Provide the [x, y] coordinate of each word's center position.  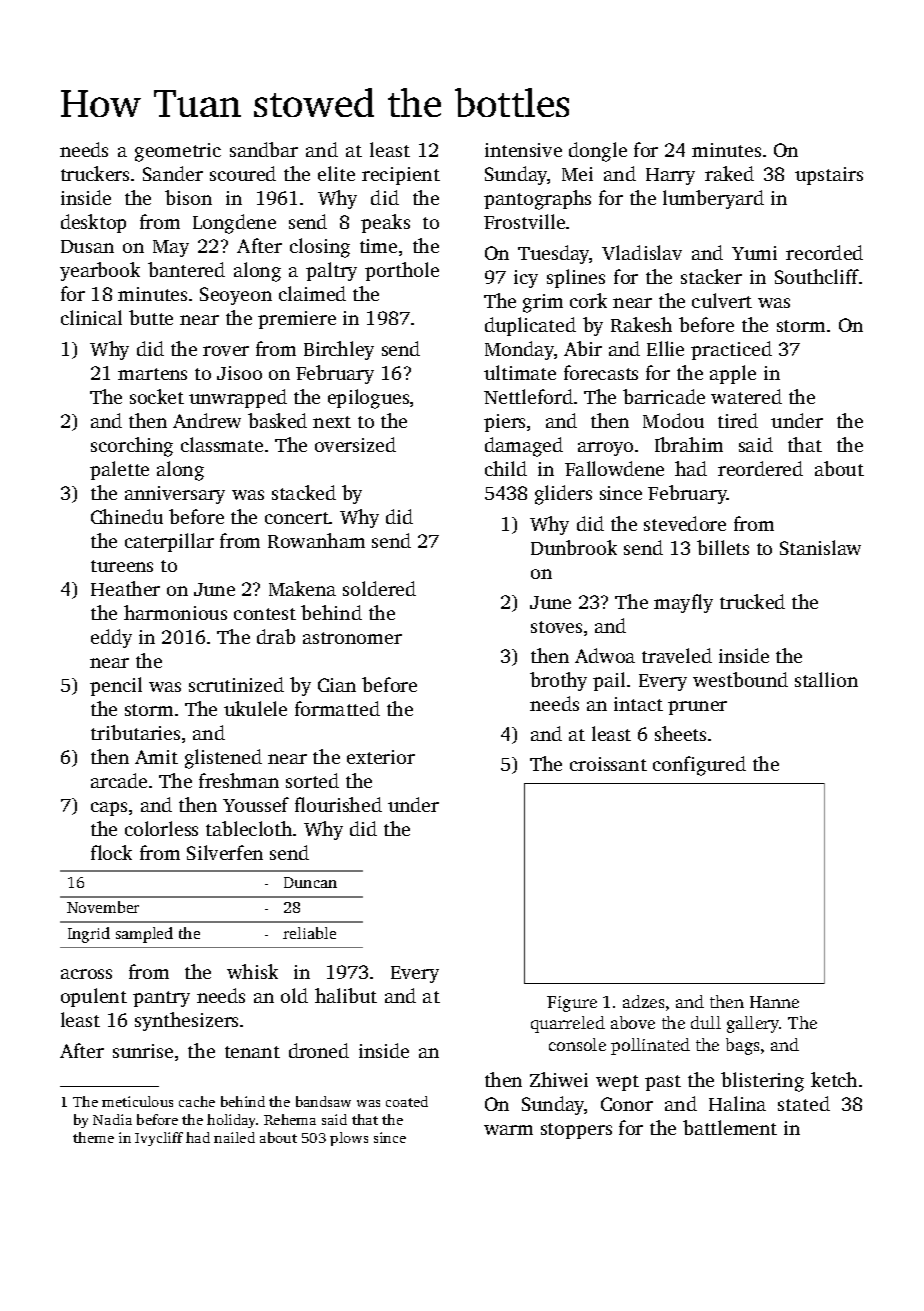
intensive [523, 150]
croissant [608, 764]
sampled [144, 935]
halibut [346, 995]
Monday [519, 350]
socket [157, 396]
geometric [178, 152]
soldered [379, 588]
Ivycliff [159, 1139]
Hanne [774, 1002]
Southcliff [817, 276]
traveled [677, 655]
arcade [119, 780]
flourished [338, 804]
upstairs [829, 176]
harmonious [175, 612]
